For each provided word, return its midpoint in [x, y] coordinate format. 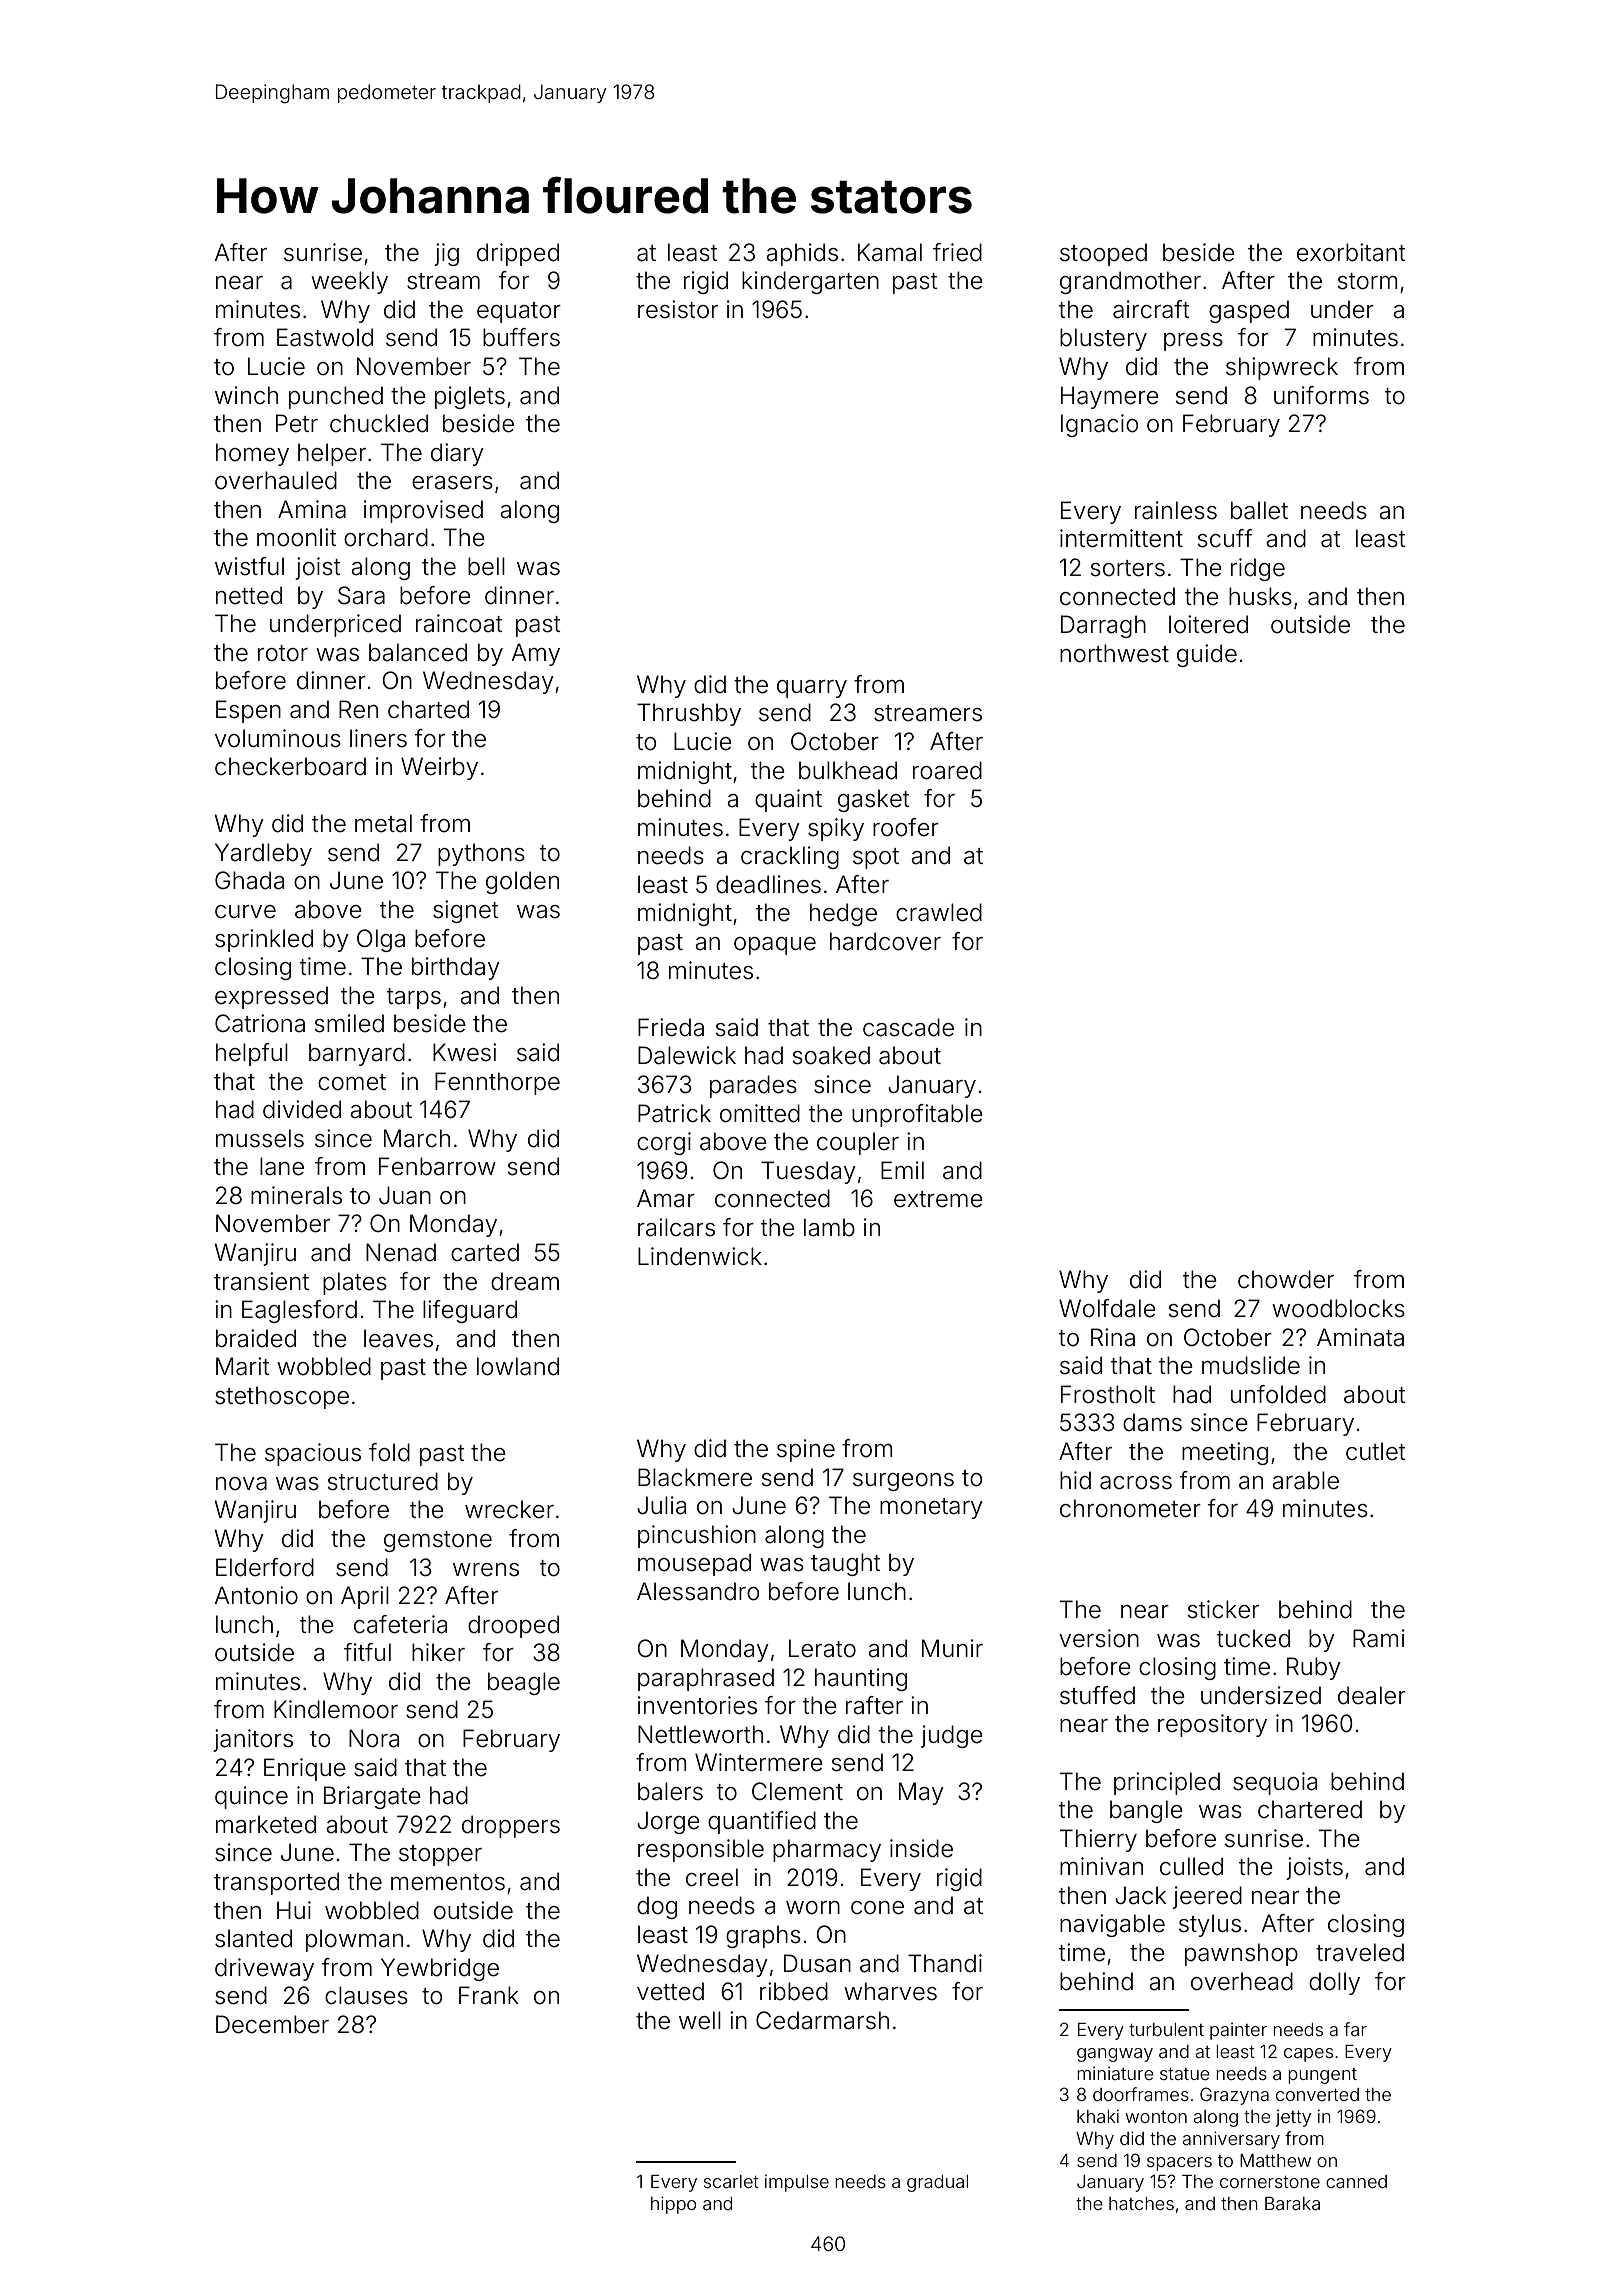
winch [246, 395]
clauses [366, 1995]
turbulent [1166, 2029]
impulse [797, 2183]
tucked [1253, 1638]
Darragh [1103, 626]
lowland [518, 1366]
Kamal [890, 252]
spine [806, 1450]
